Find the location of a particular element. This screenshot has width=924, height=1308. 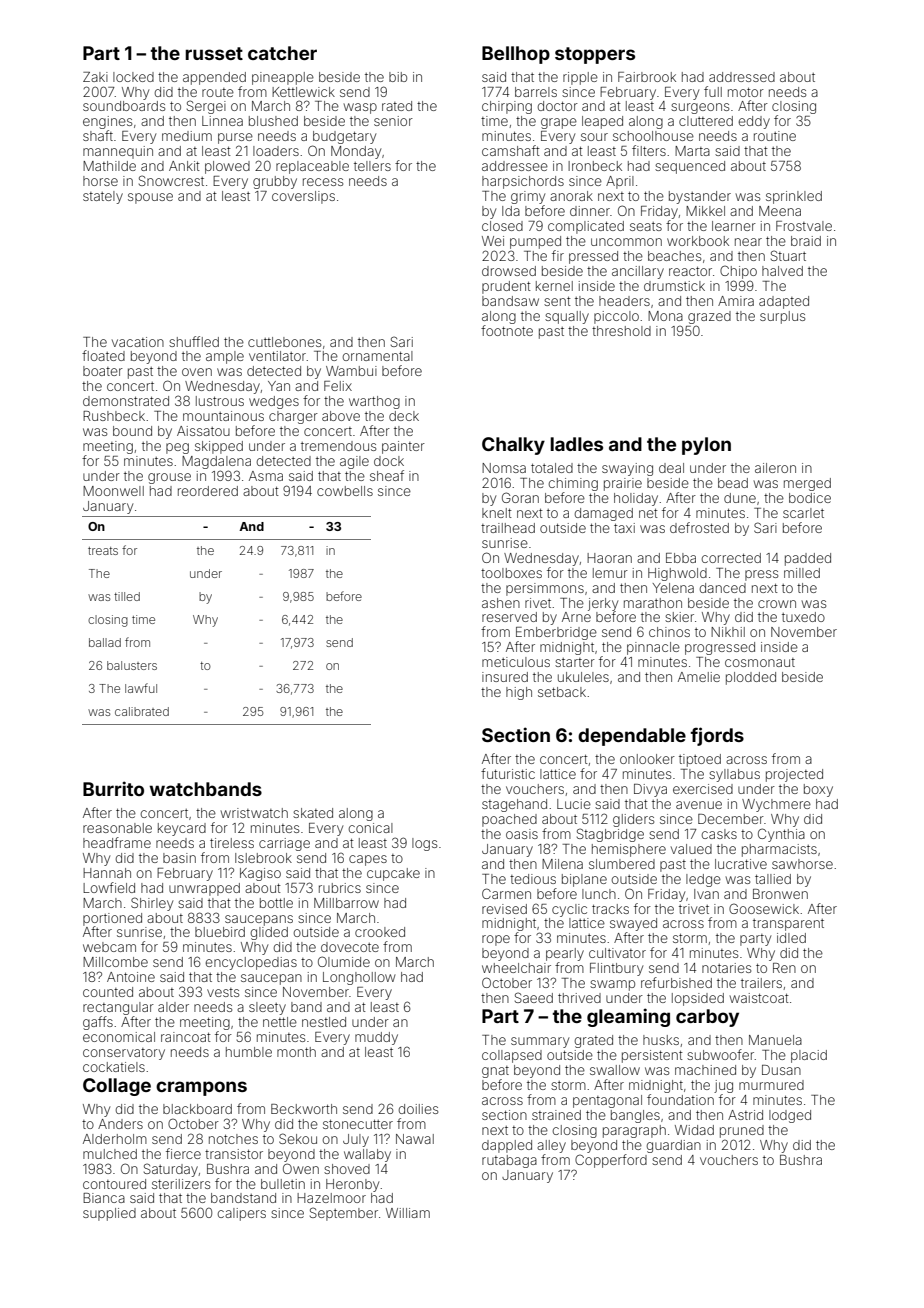

starter is located at coordinates (575, 662).
